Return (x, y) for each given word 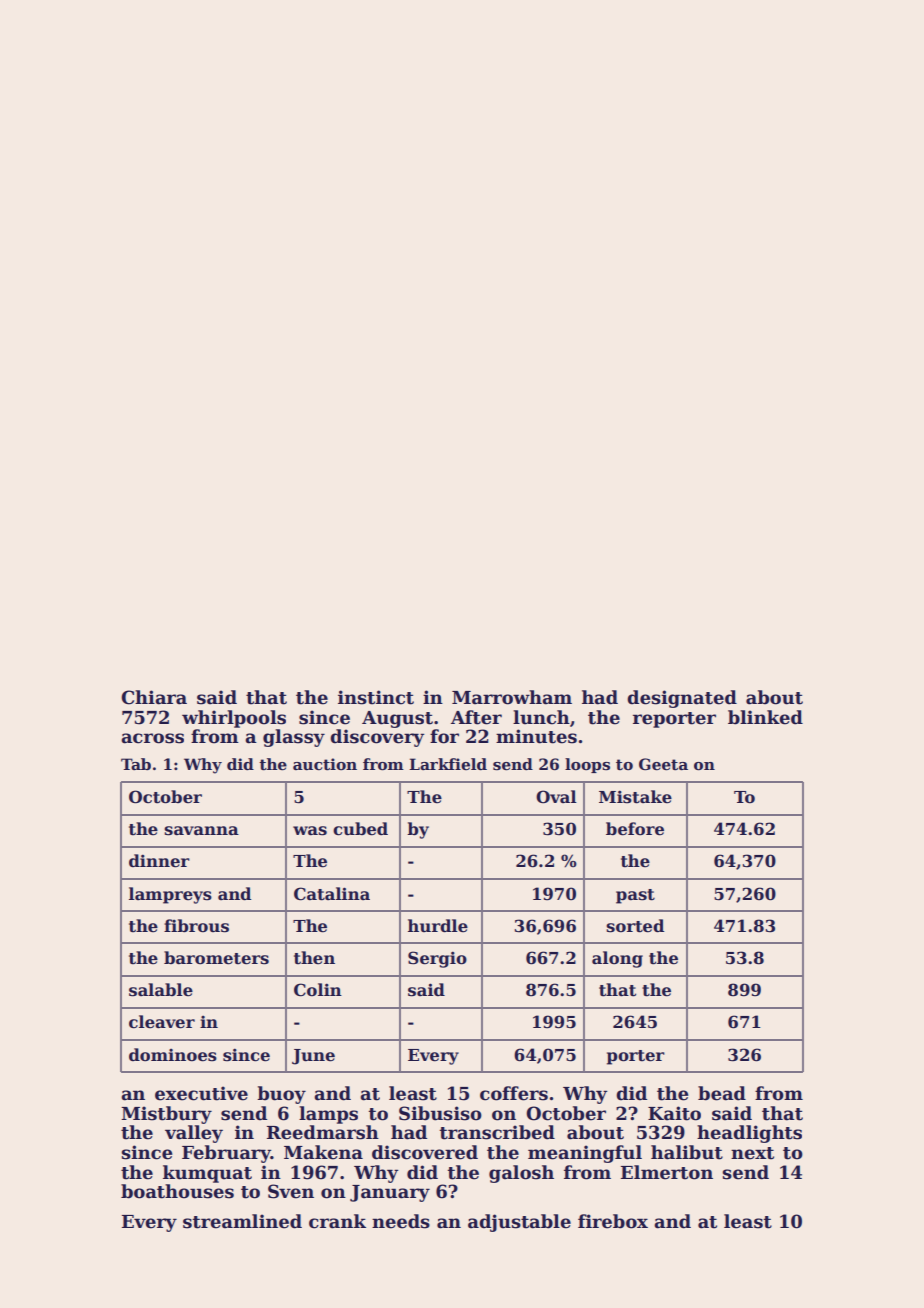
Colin (318, 990)
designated (682, 699)
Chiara (154, 697)
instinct (376, 697)
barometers (216, 958)
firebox (613, 1221)
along (617, 959)
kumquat (207, 1174)
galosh (521, 1174)
